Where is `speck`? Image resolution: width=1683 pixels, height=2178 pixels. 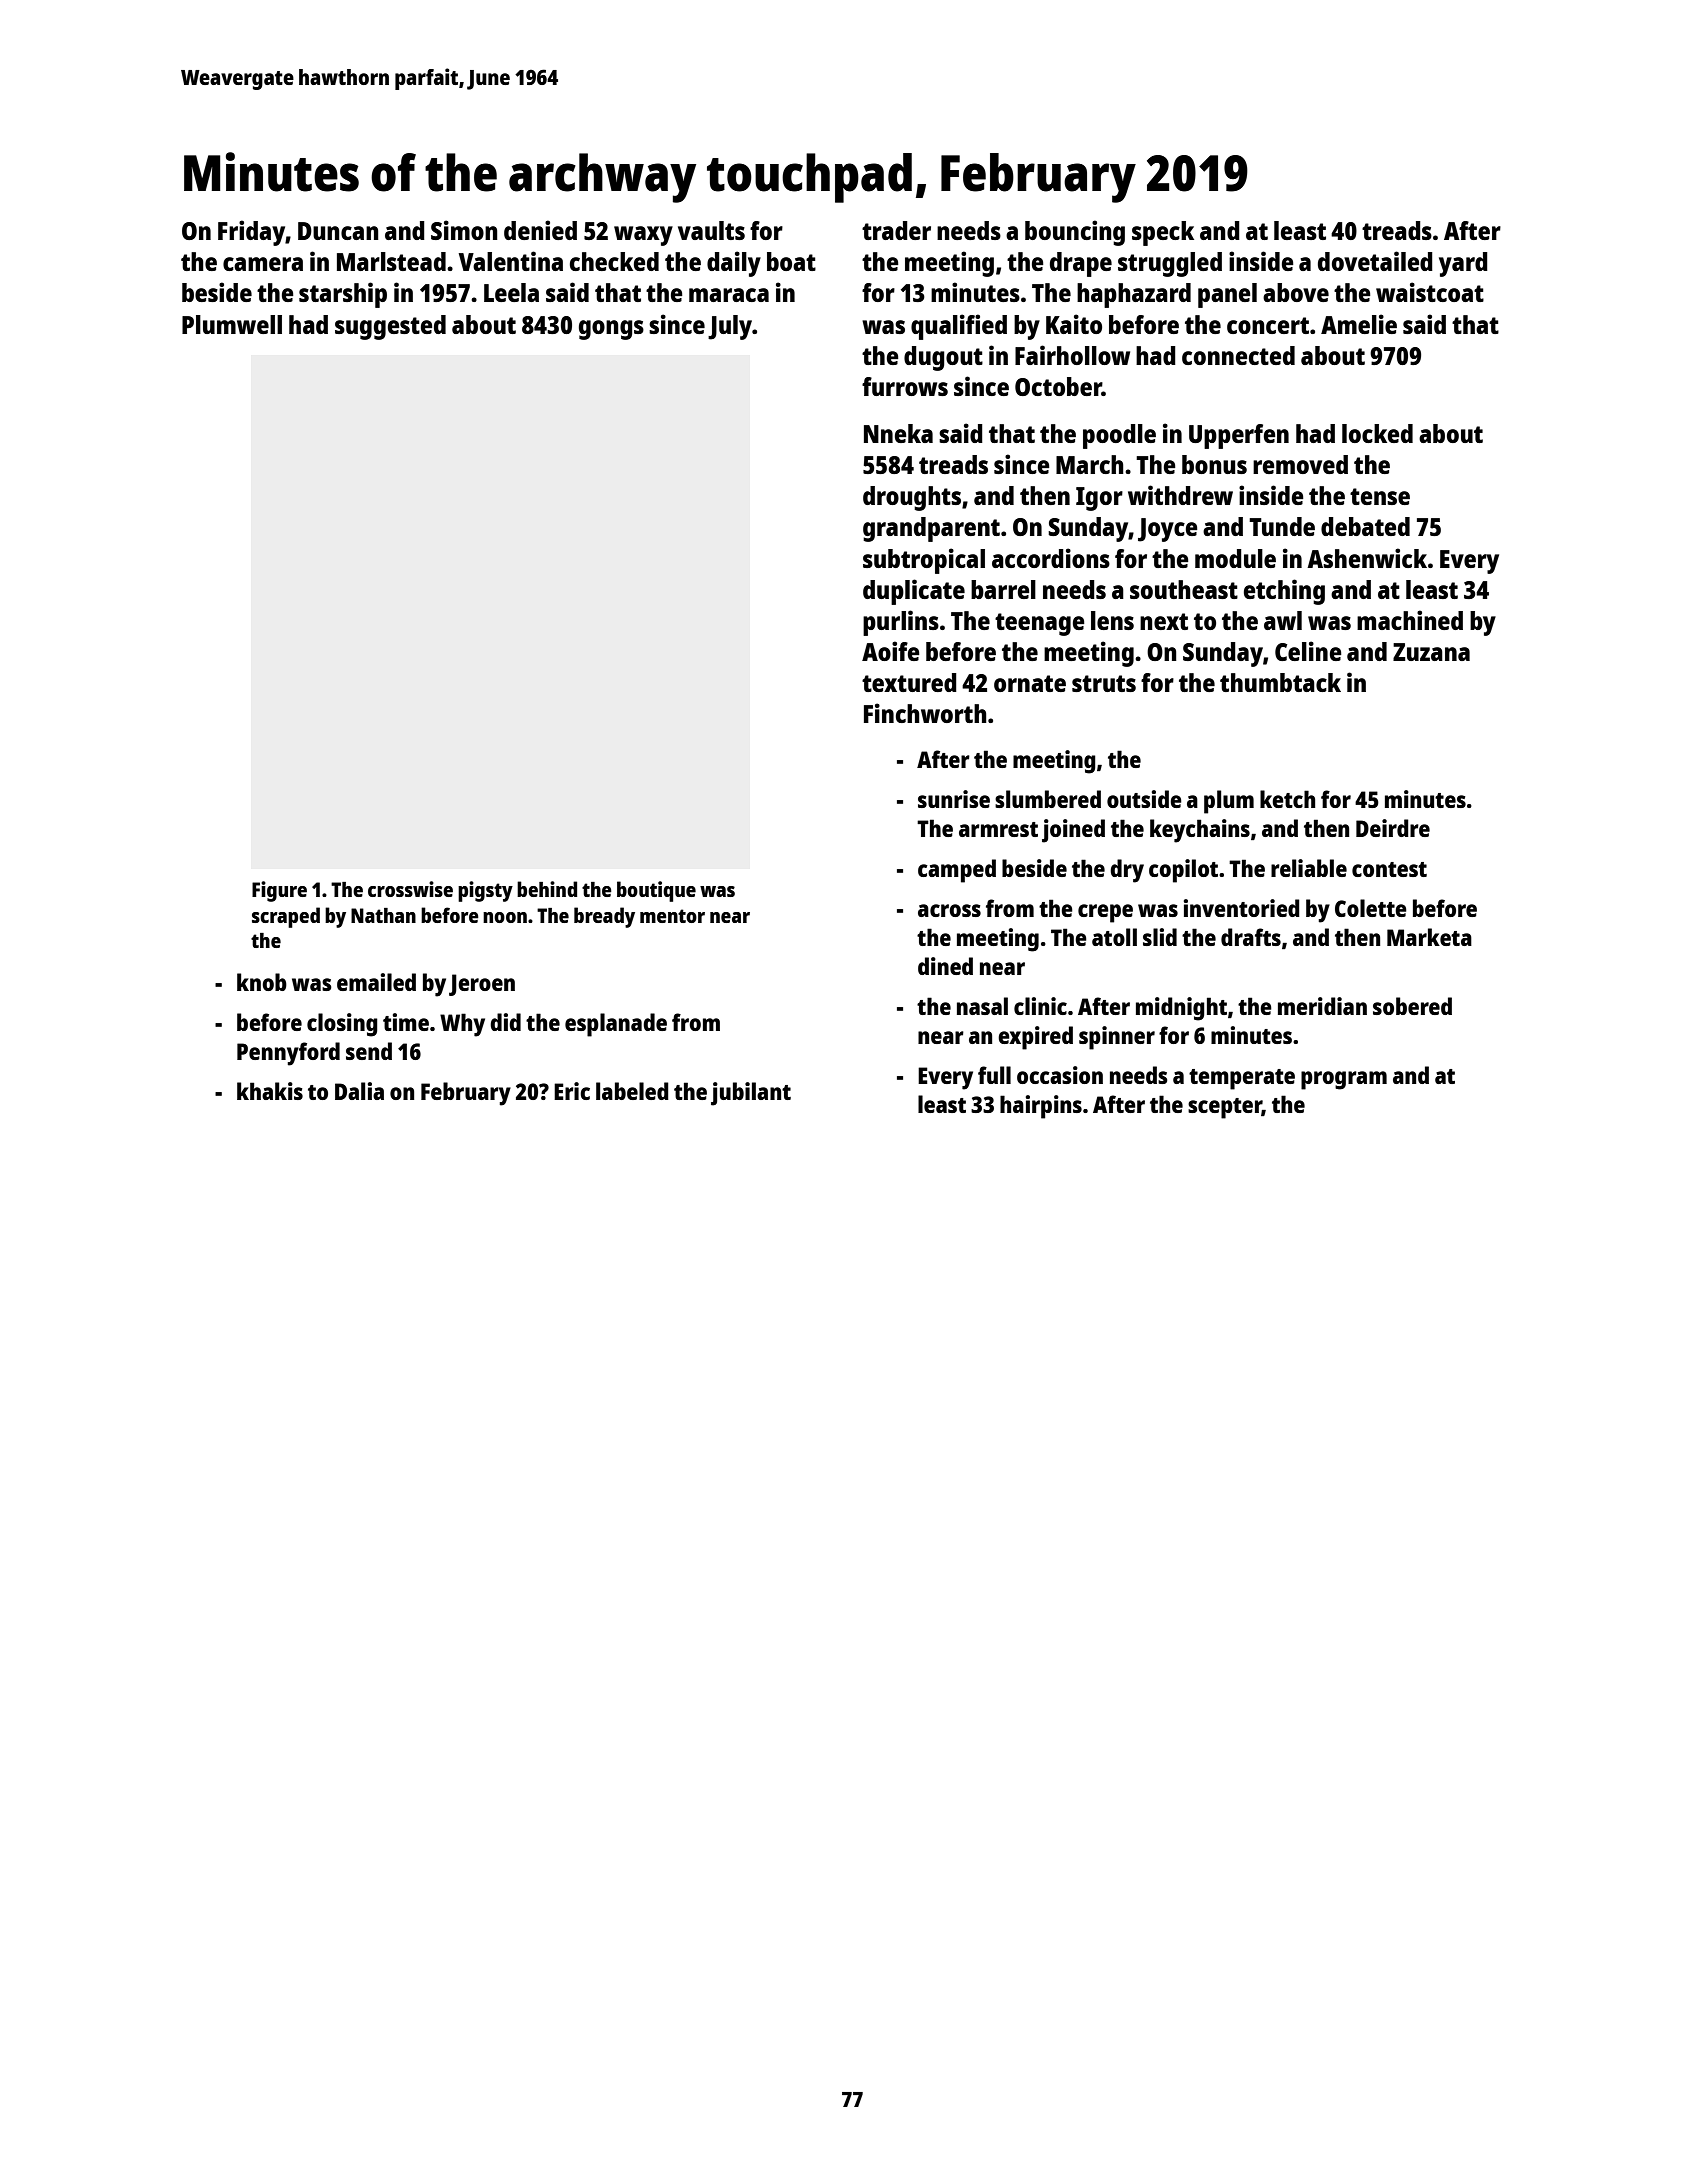
speck is located at coordinates (1163, 233).
